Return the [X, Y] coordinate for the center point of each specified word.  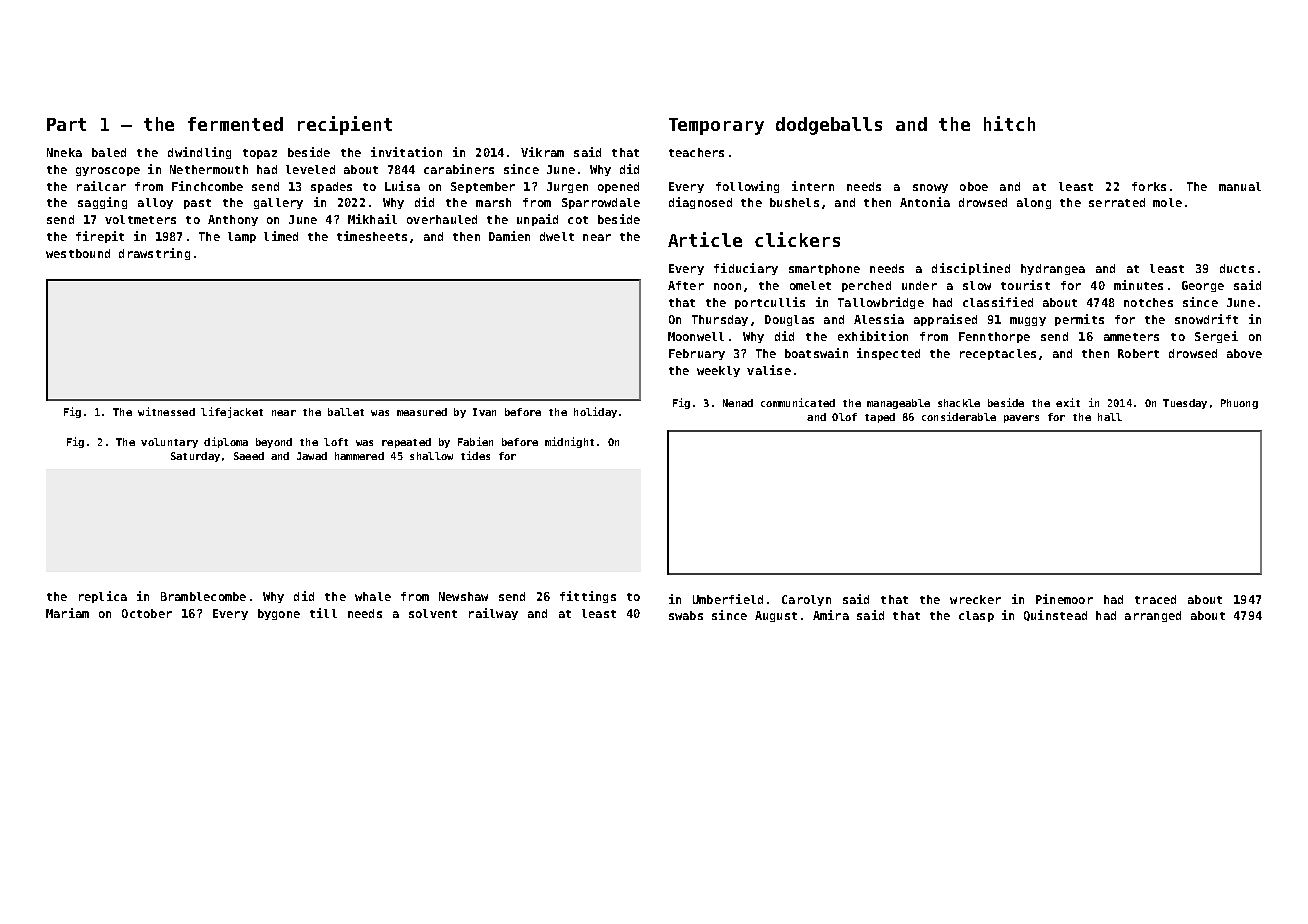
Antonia [925, 202]
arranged [1153, 616]
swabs [686, 615]
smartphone [824, 269]
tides [475, 455]
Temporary [716, 126]
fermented [235, 124]
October [147, 613]
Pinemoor [1064, 599]
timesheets [372, 236]
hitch [1009, 123]
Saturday [195, 457]
